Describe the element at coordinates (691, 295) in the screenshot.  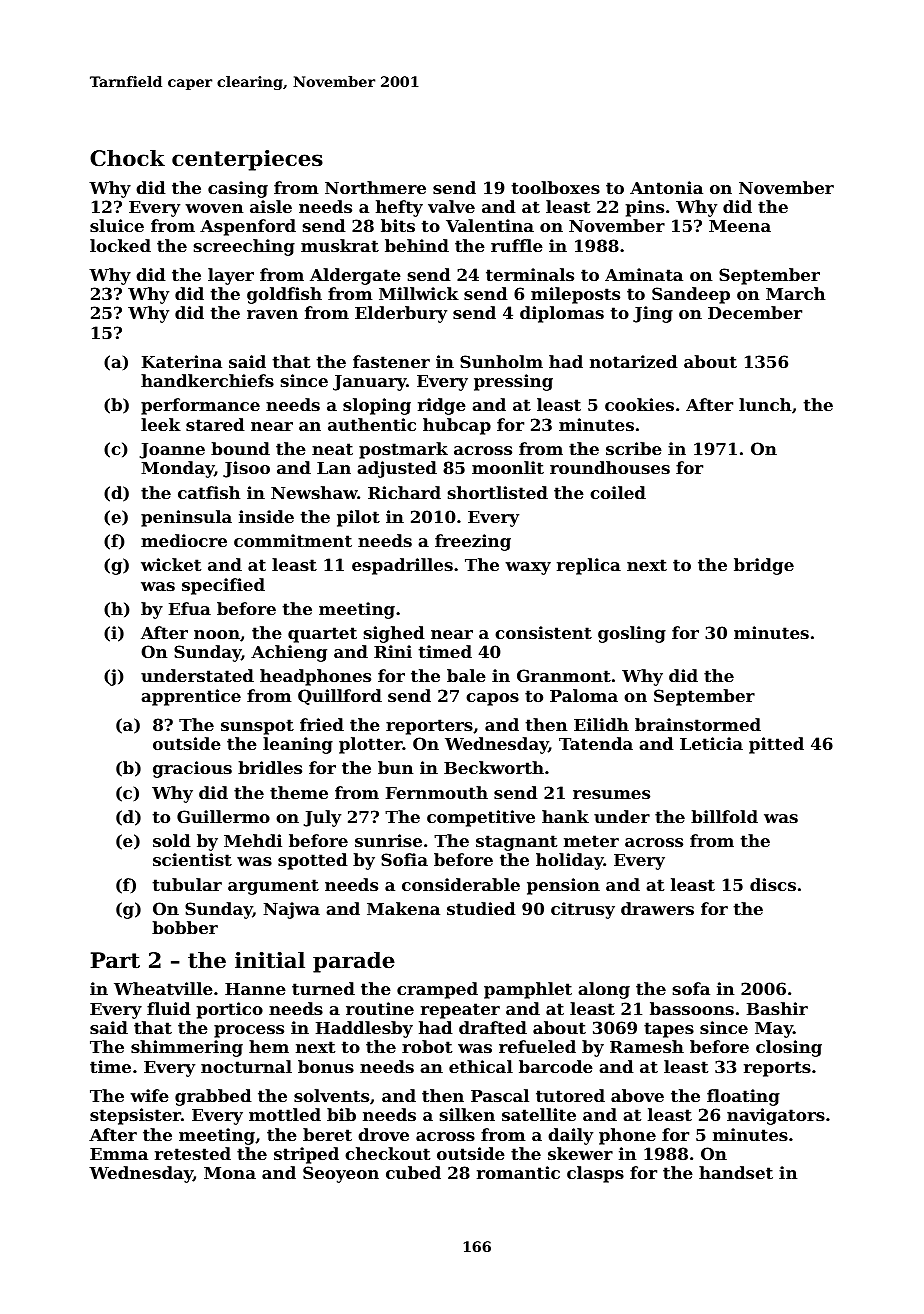
I see `Sandeep` at that location.
